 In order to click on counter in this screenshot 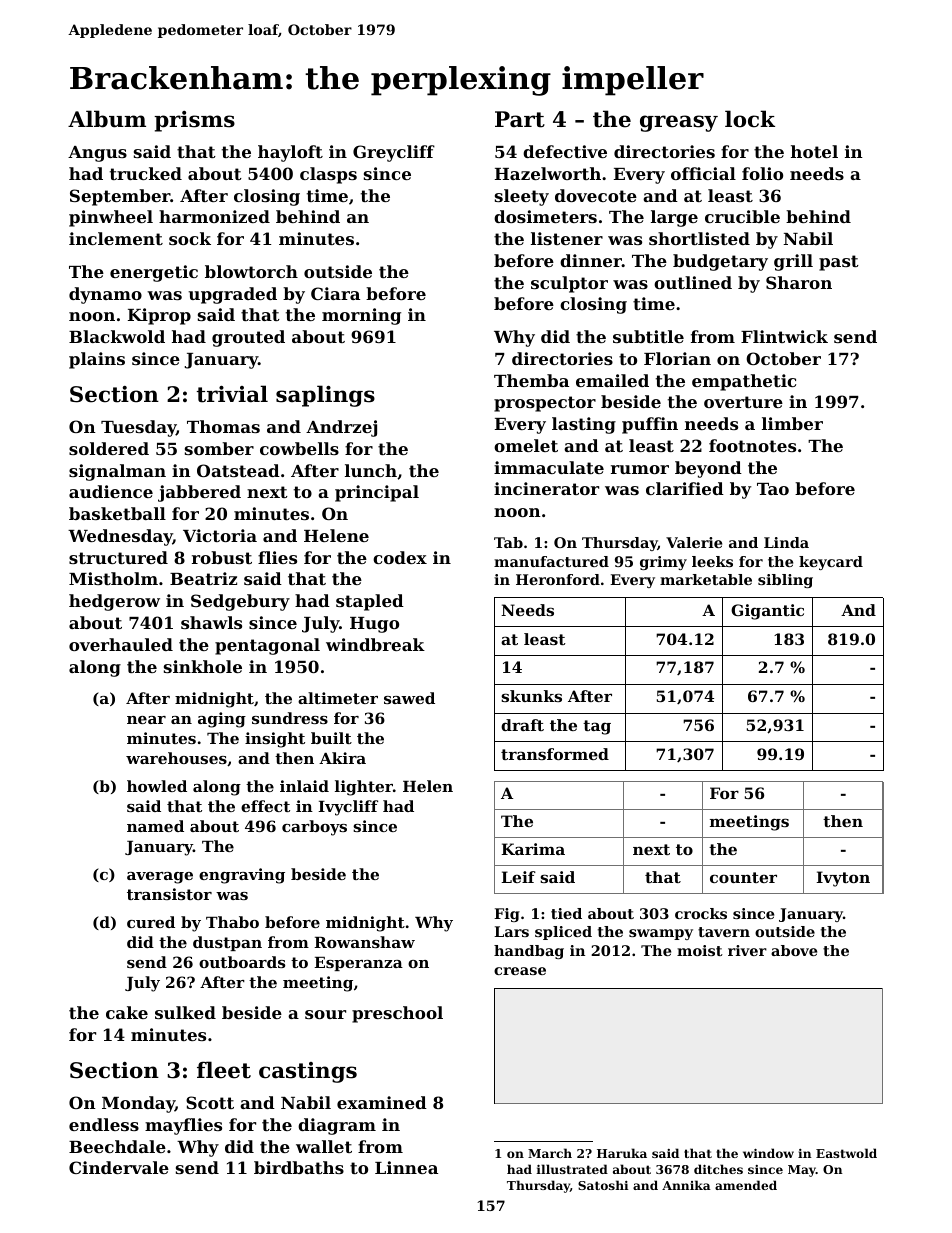, I will do `click(743, 877)`.
